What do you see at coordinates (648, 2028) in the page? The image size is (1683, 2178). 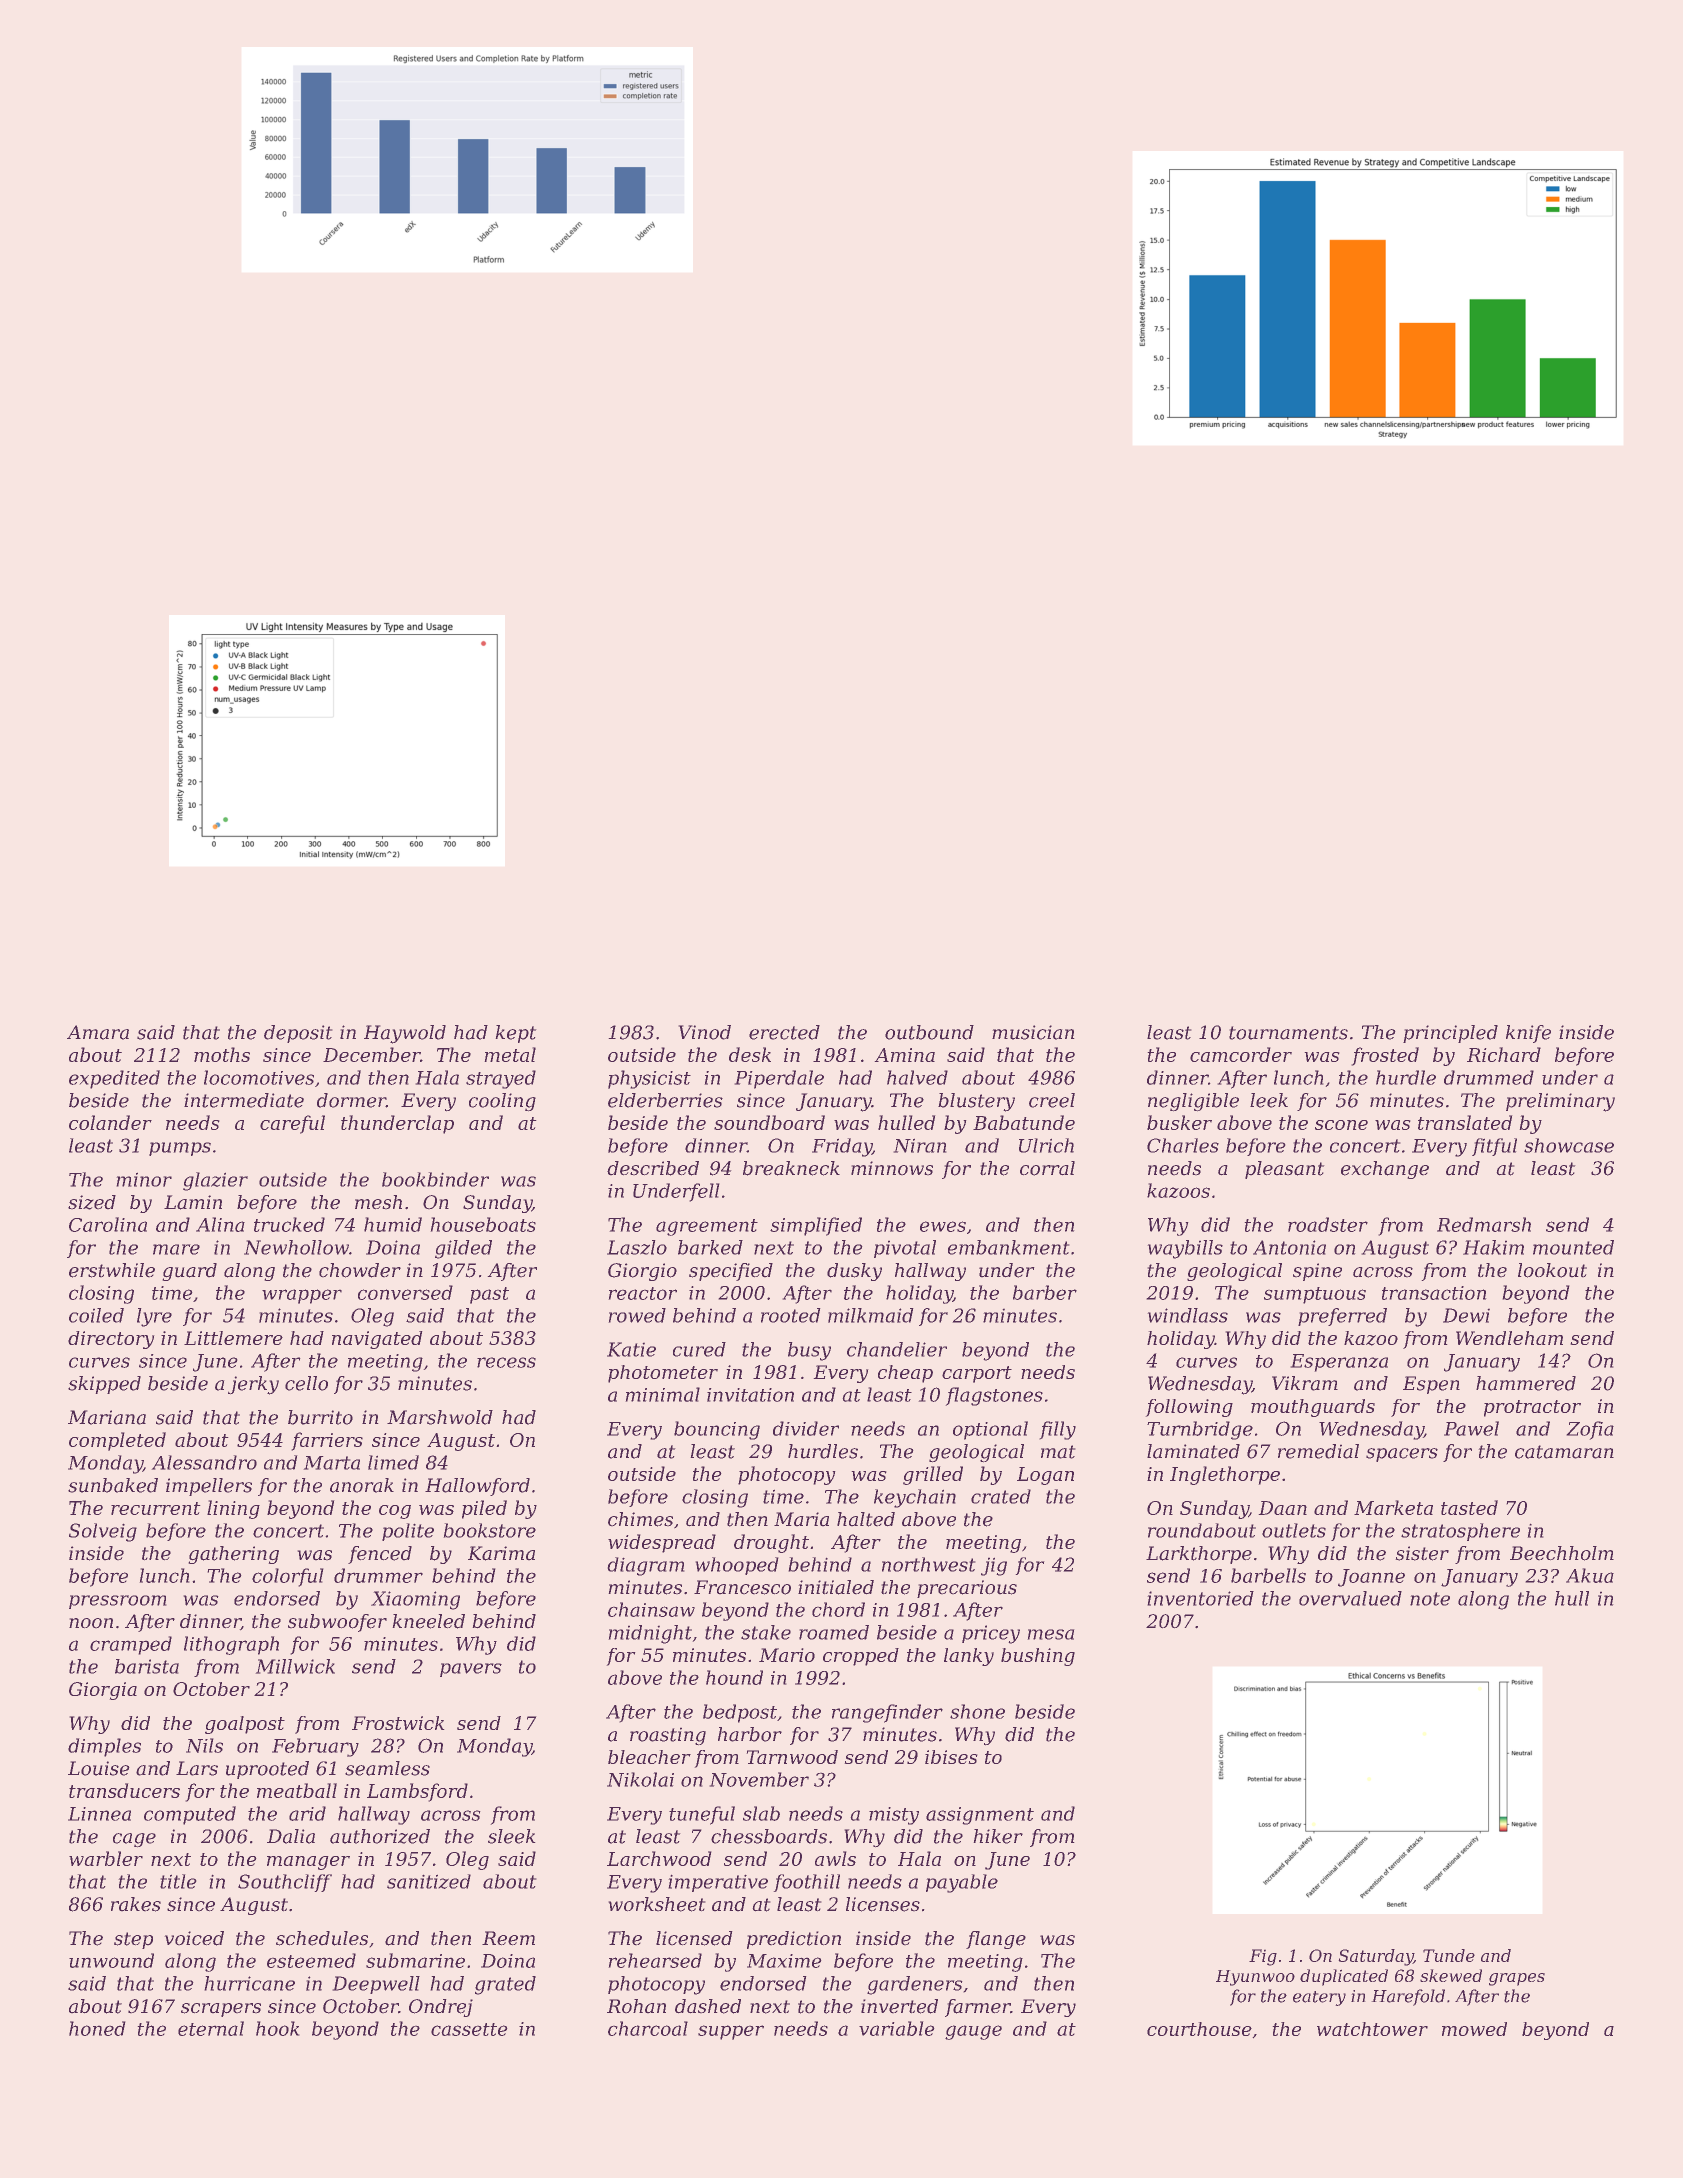 I see `charcoal` at bounding box center [648, 2028].
